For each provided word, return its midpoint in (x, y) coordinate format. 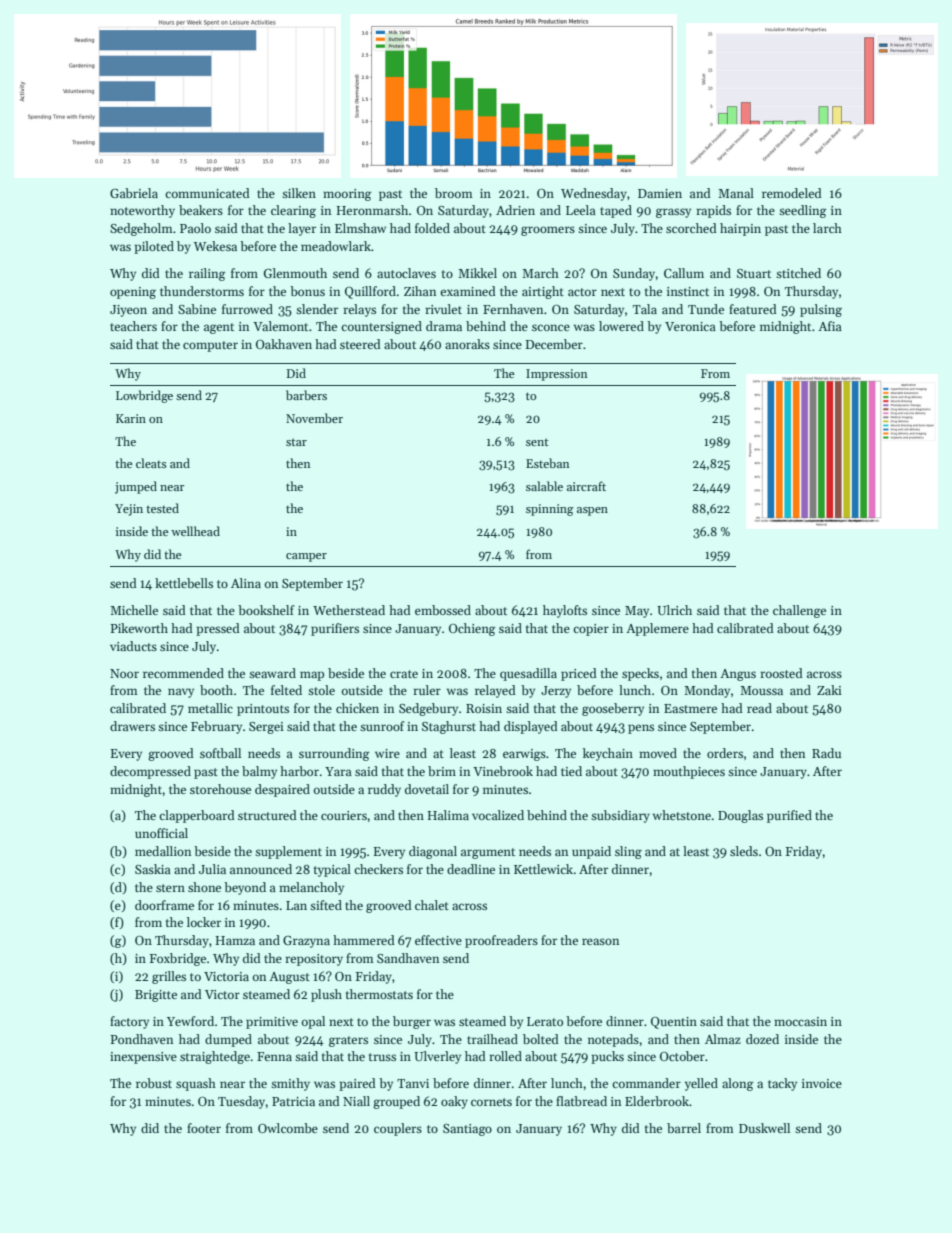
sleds (744, 851)
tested (162, 508)
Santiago (467, 1130)
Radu (826, 753)
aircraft (586, 486)
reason (600, 941)
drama (444, 326)
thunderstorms (202, 291)
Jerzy (556, 692)
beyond (245, 888)
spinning (550, 510)
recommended (183, 673)
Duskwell (764, 1128)
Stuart (754, 273)
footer (204, 1128)
